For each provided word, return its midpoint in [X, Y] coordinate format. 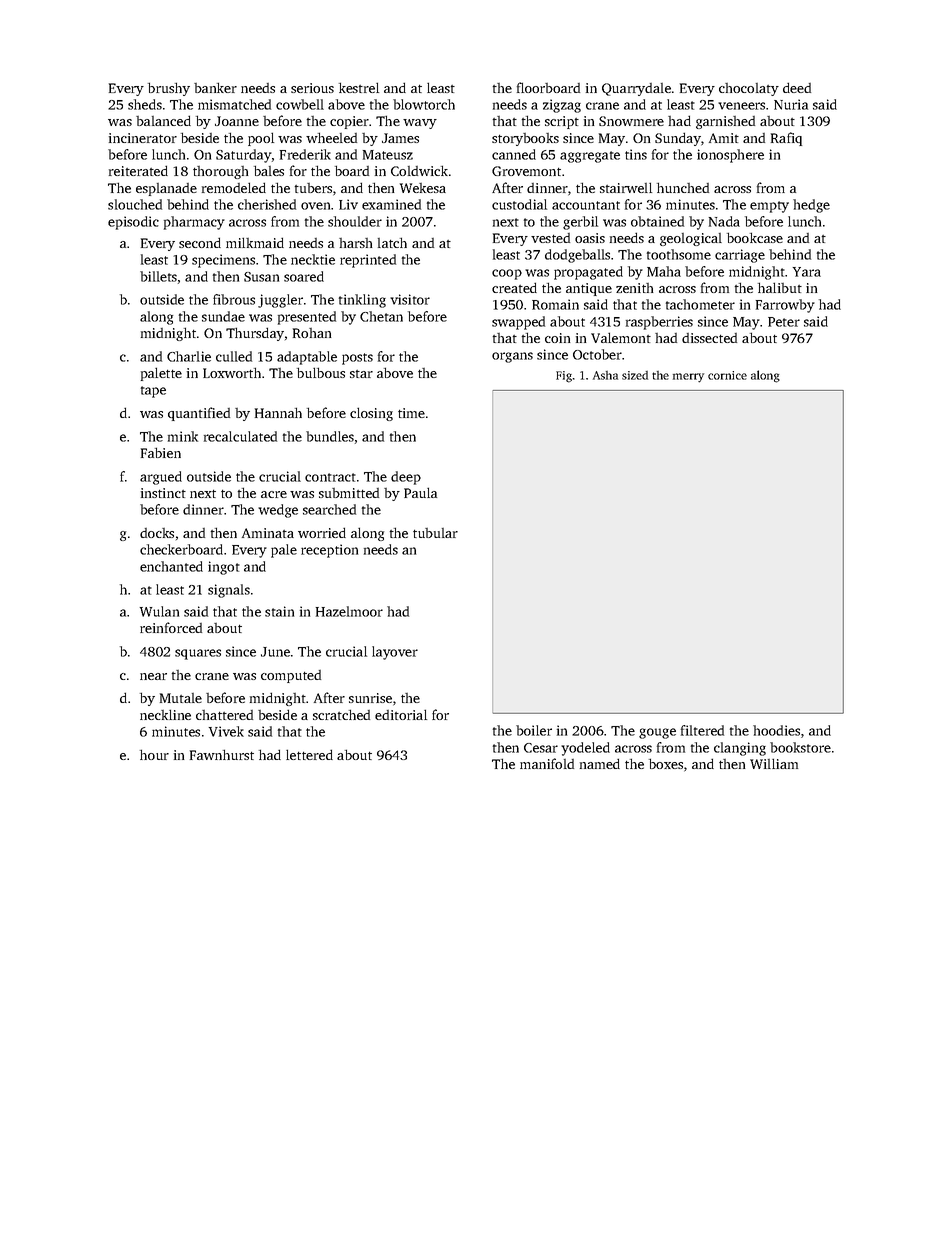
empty [769, 207]
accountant [586, 205]
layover [395, 653]
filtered [702, 730]
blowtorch [424, 104]
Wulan [159, 611]
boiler [534, 730]
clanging [740, 749]
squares [198, 654]
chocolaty [749, 89]
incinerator [143, 138]
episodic [133, 223]
